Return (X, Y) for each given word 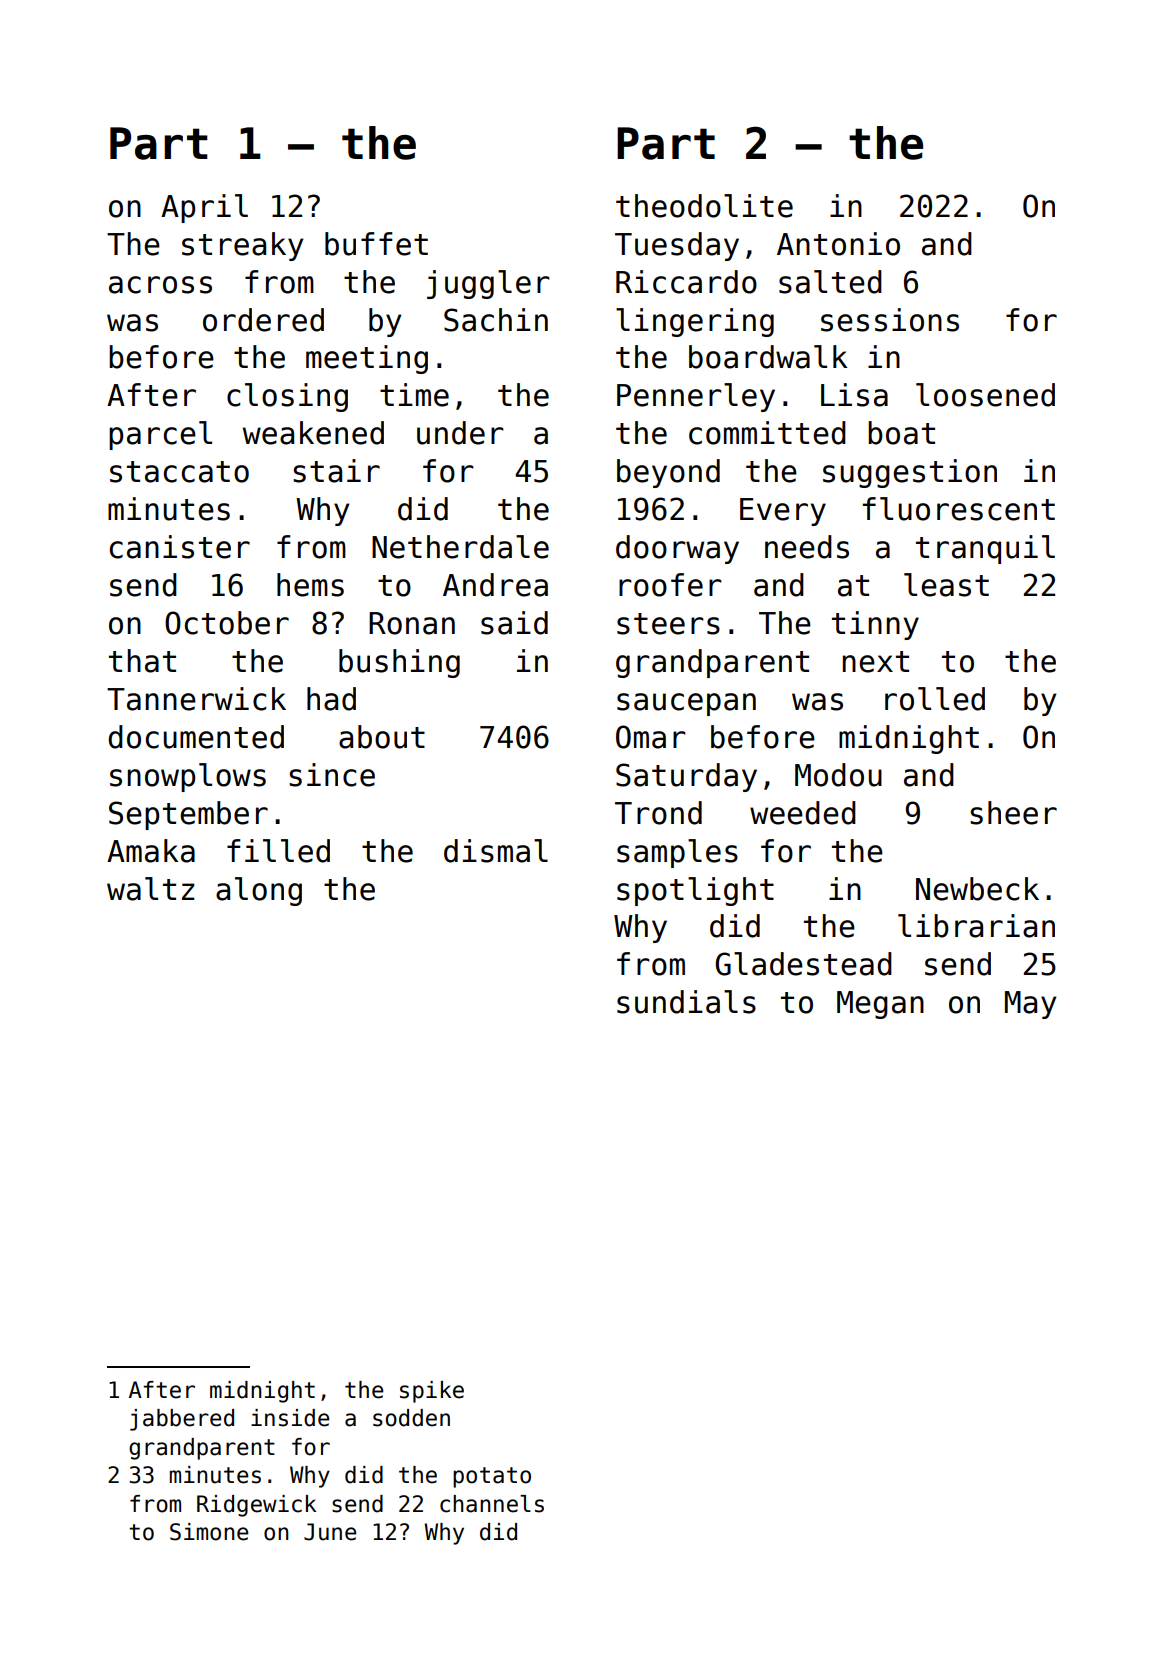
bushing (399, 663)
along (259, 891)
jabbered (182, 1420)
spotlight (695, 891)
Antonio (838, 244)
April (204, 208)
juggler (488, 284)
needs (807, 547)
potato (492, 1477)
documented (196, 737)
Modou (838, 775)
